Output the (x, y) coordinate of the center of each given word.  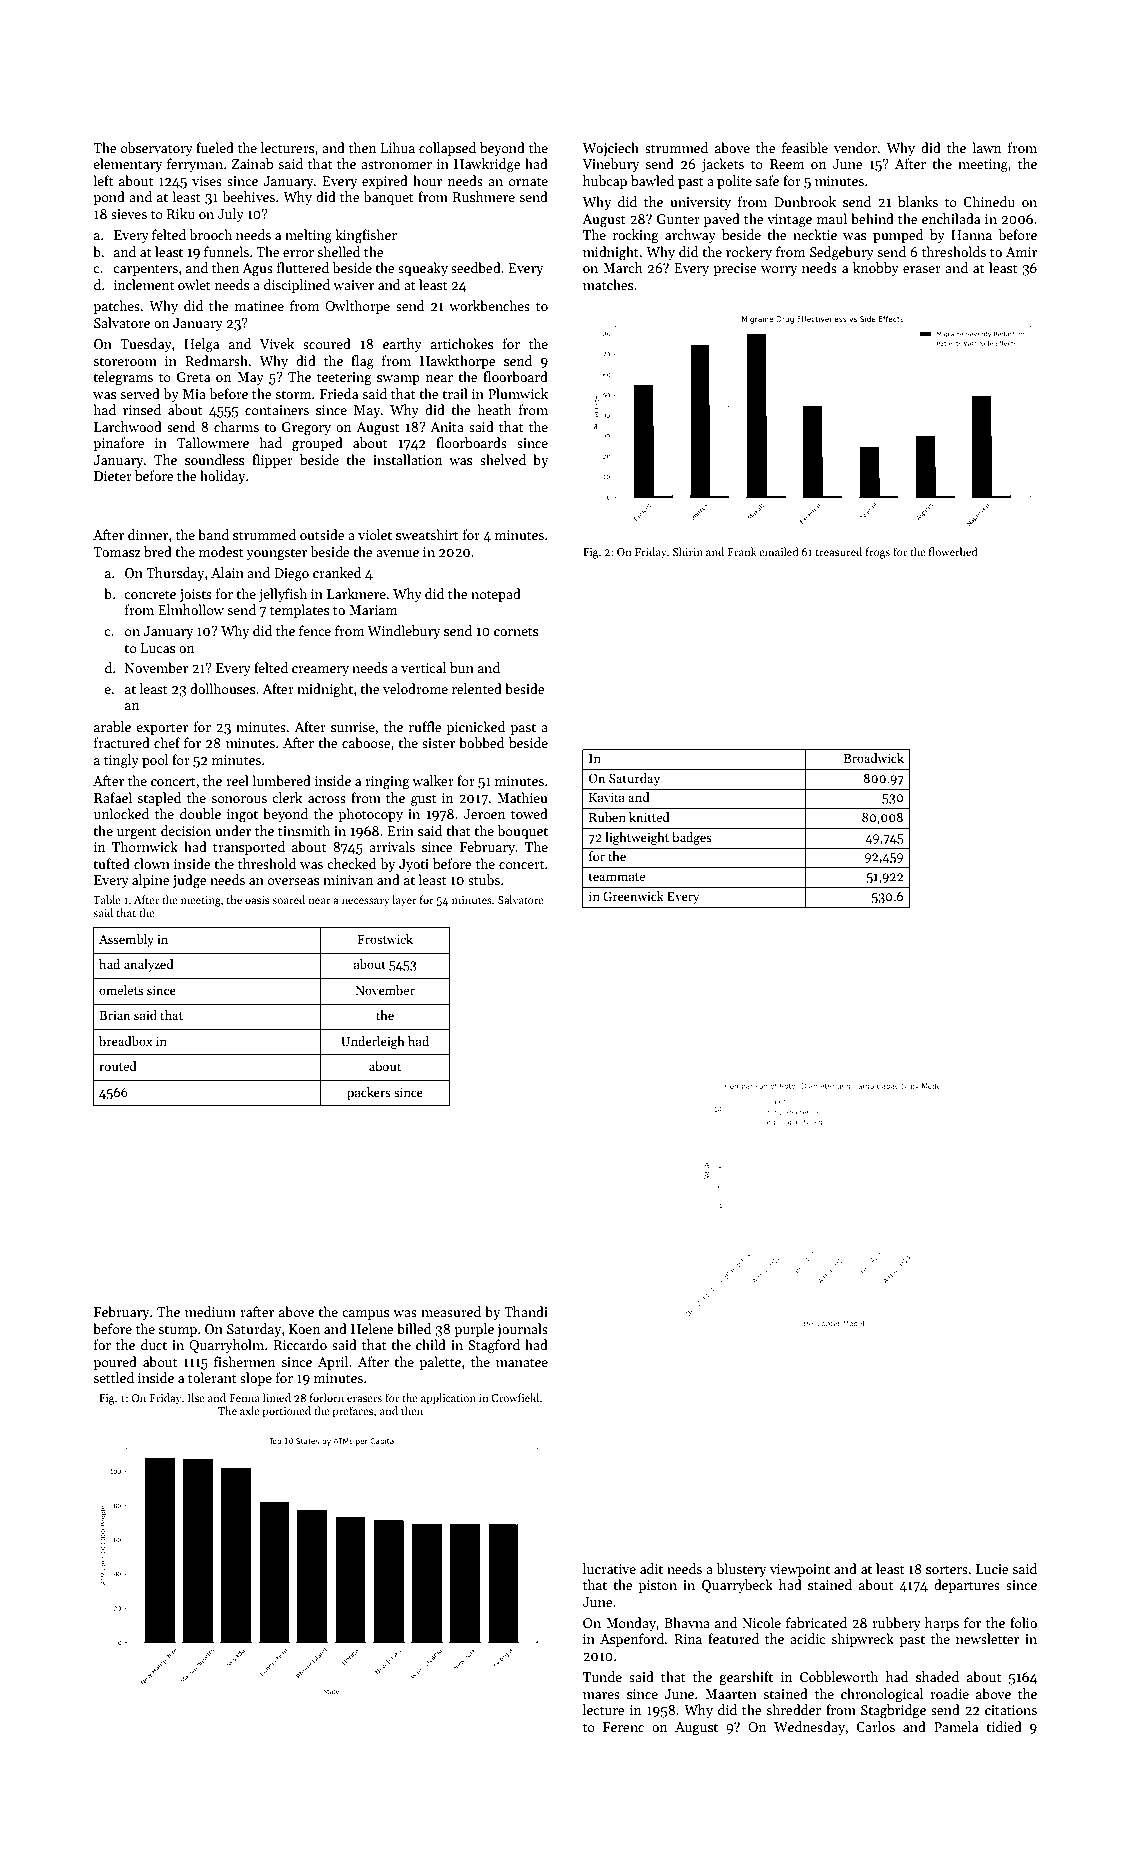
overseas (293, 881)
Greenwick (633, 896)
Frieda (339, 393)
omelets (121, 990)
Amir (1021, 252)
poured (115, 1363)
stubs (484, 879)
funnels (226, 251)
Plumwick (518, 393)
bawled (652, 180)
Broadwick (874, 758)
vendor (855, 147)
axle (250, 1410)
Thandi (526, 1311)
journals (522, 1330)
